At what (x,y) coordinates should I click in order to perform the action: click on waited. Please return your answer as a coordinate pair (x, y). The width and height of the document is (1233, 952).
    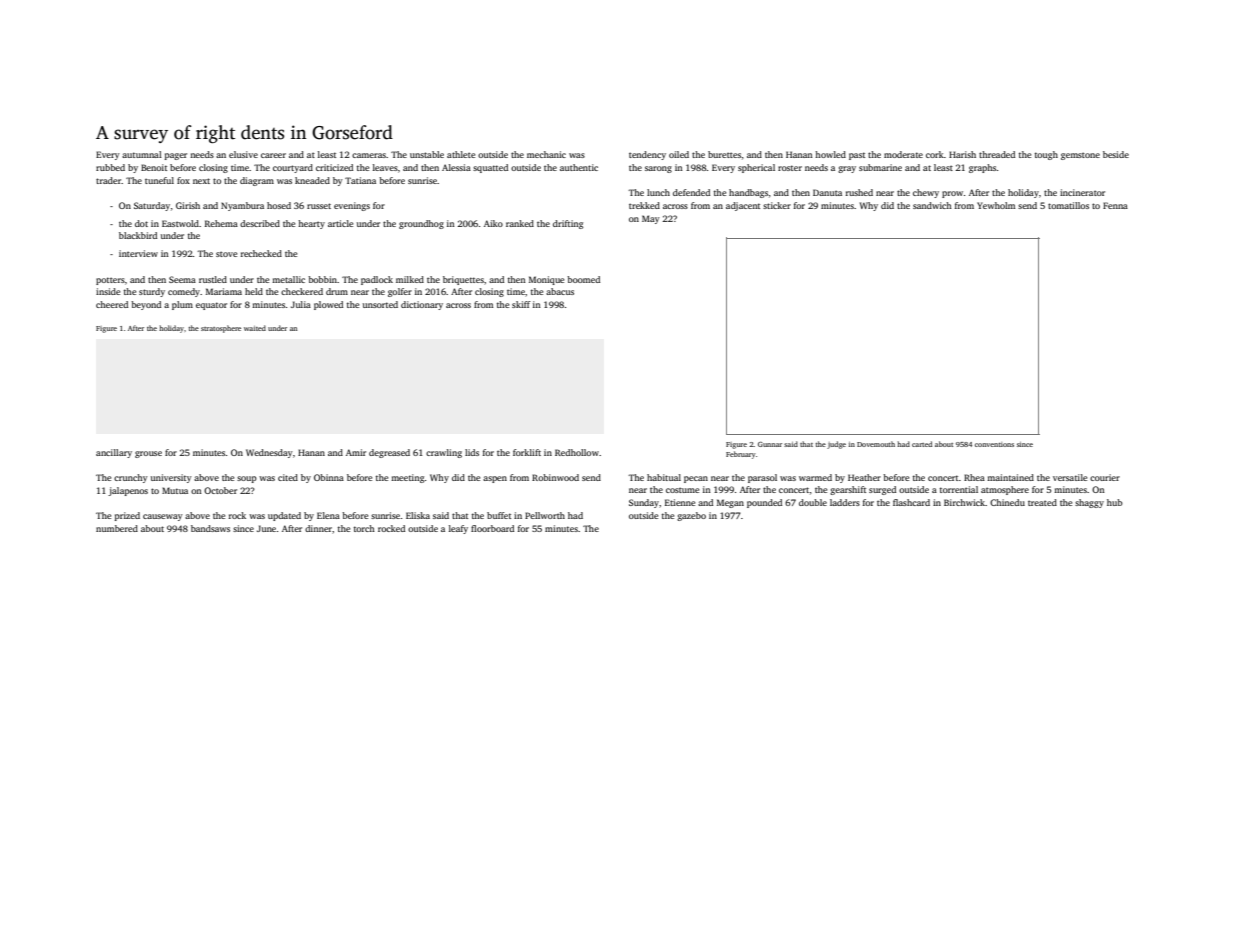
    Looking at the image, I should click on (255, 328).
